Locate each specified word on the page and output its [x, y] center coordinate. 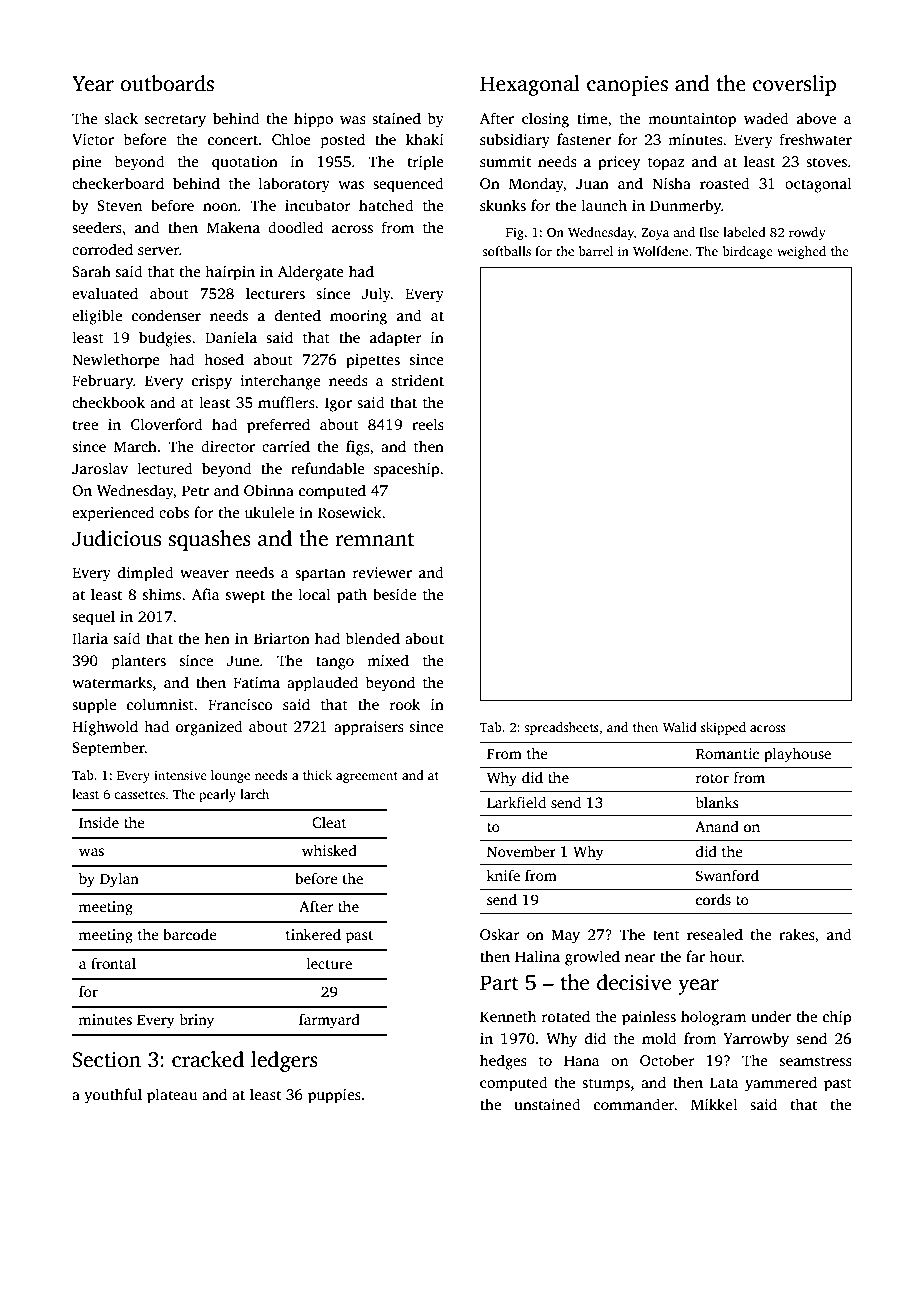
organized [209, 728]
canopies [627, 85]
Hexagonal [530, 85]
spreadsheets [561, 728]
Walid [680, 727]
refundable [328, 468]
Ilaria [90, 638]
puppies [334, 1096]
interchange [280, 382]
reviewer [382, 572]
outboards [167, 83]
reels [428, 424]
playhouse [797, 755]
